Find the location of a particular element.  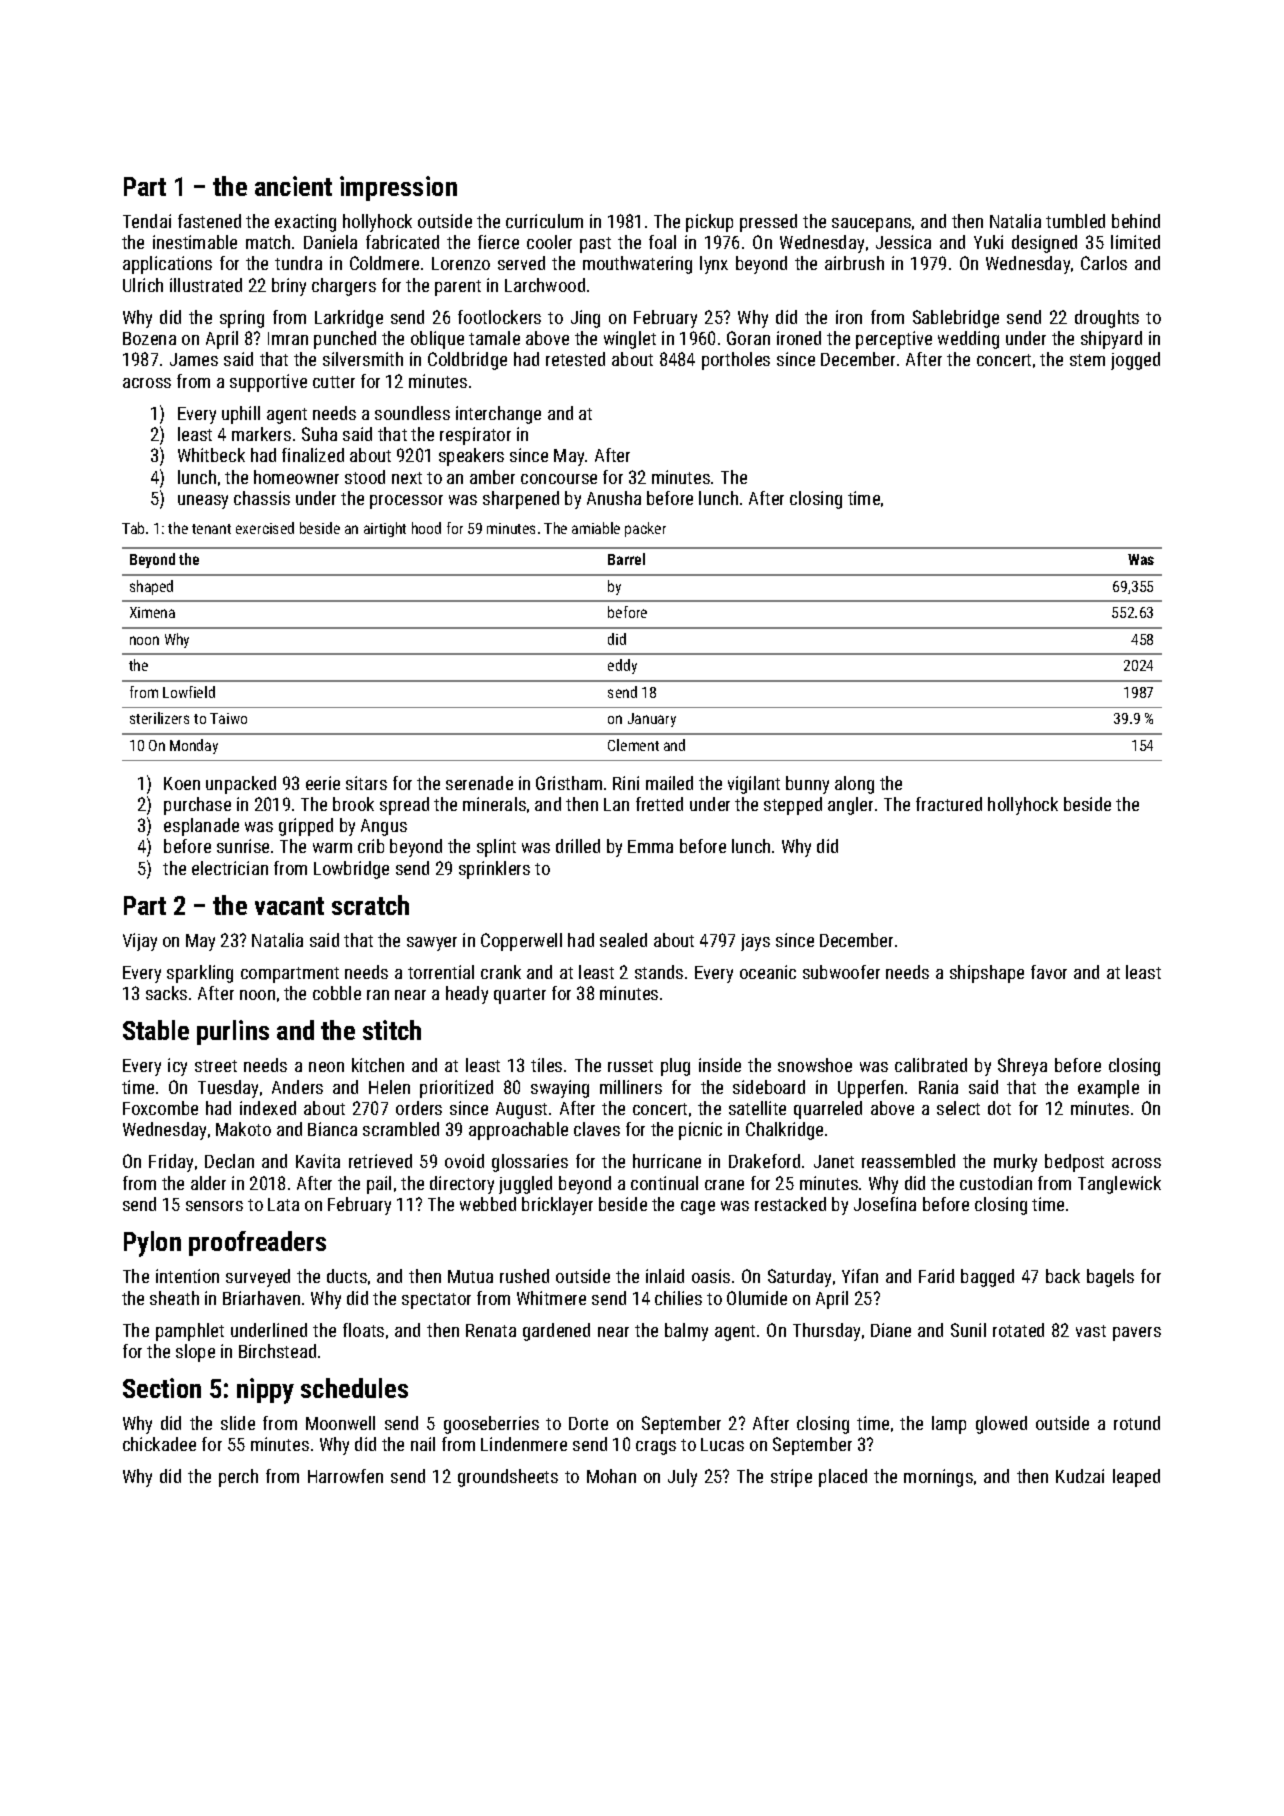

perch is located at coordinates (238, 1478).
